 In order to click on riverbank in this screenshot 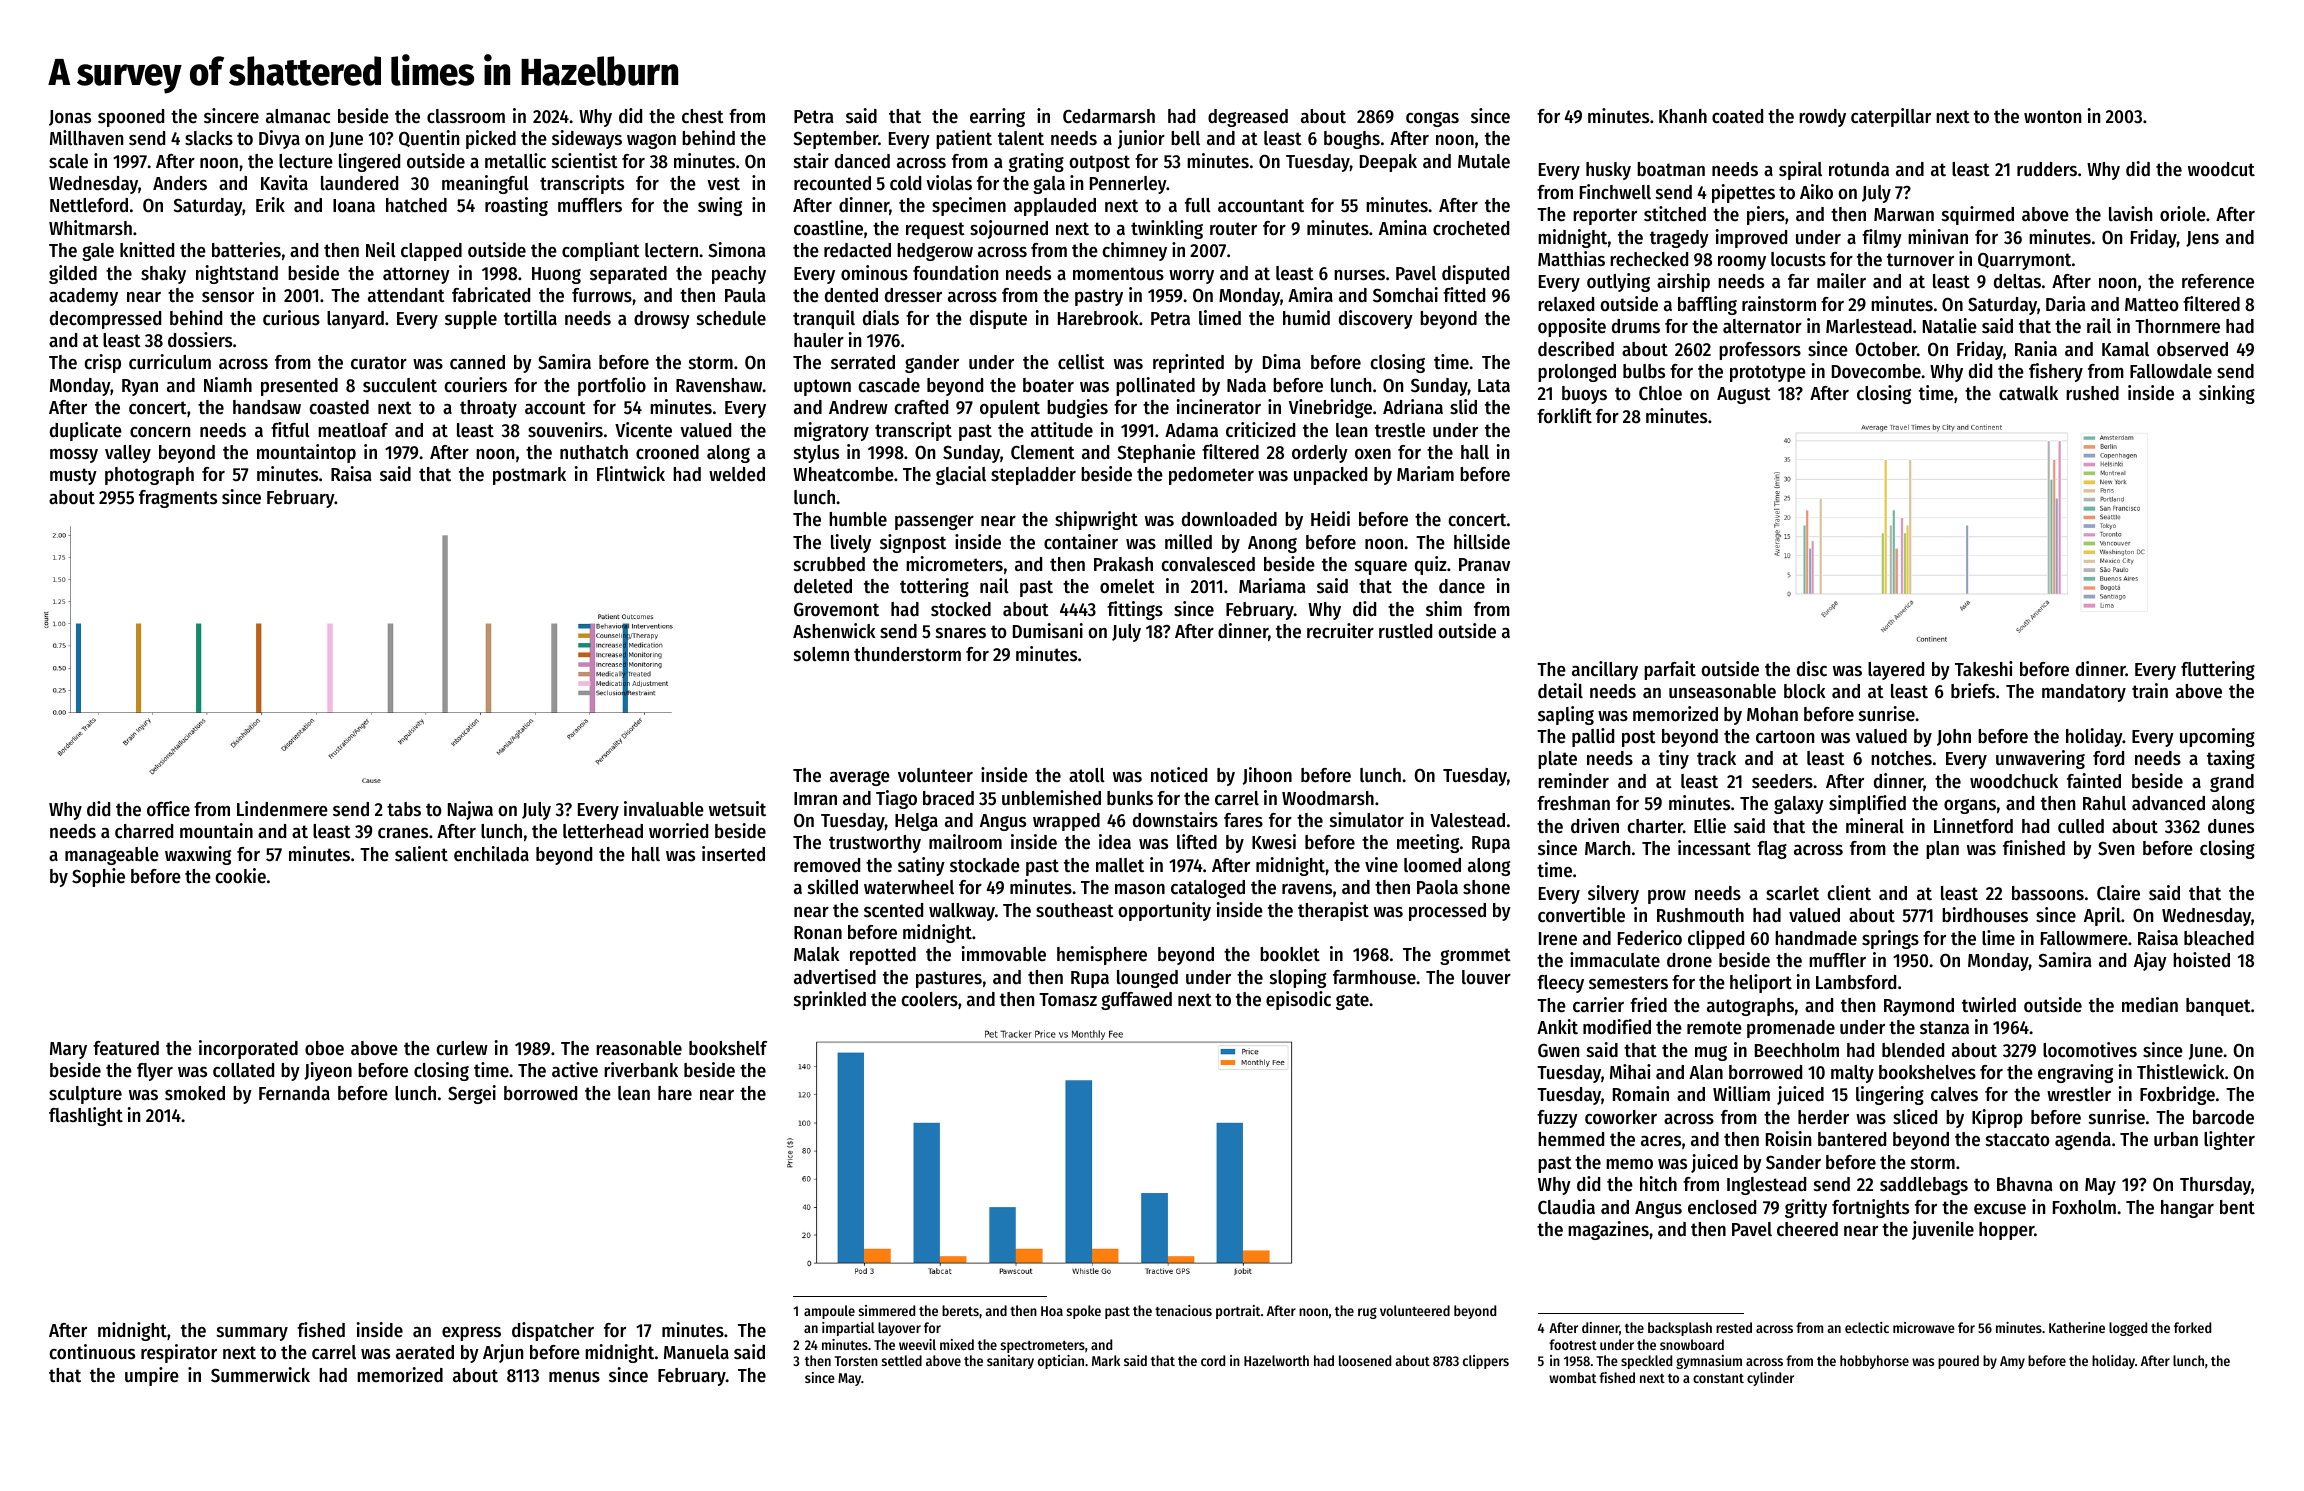, I will do `click(641, 1070)`.
